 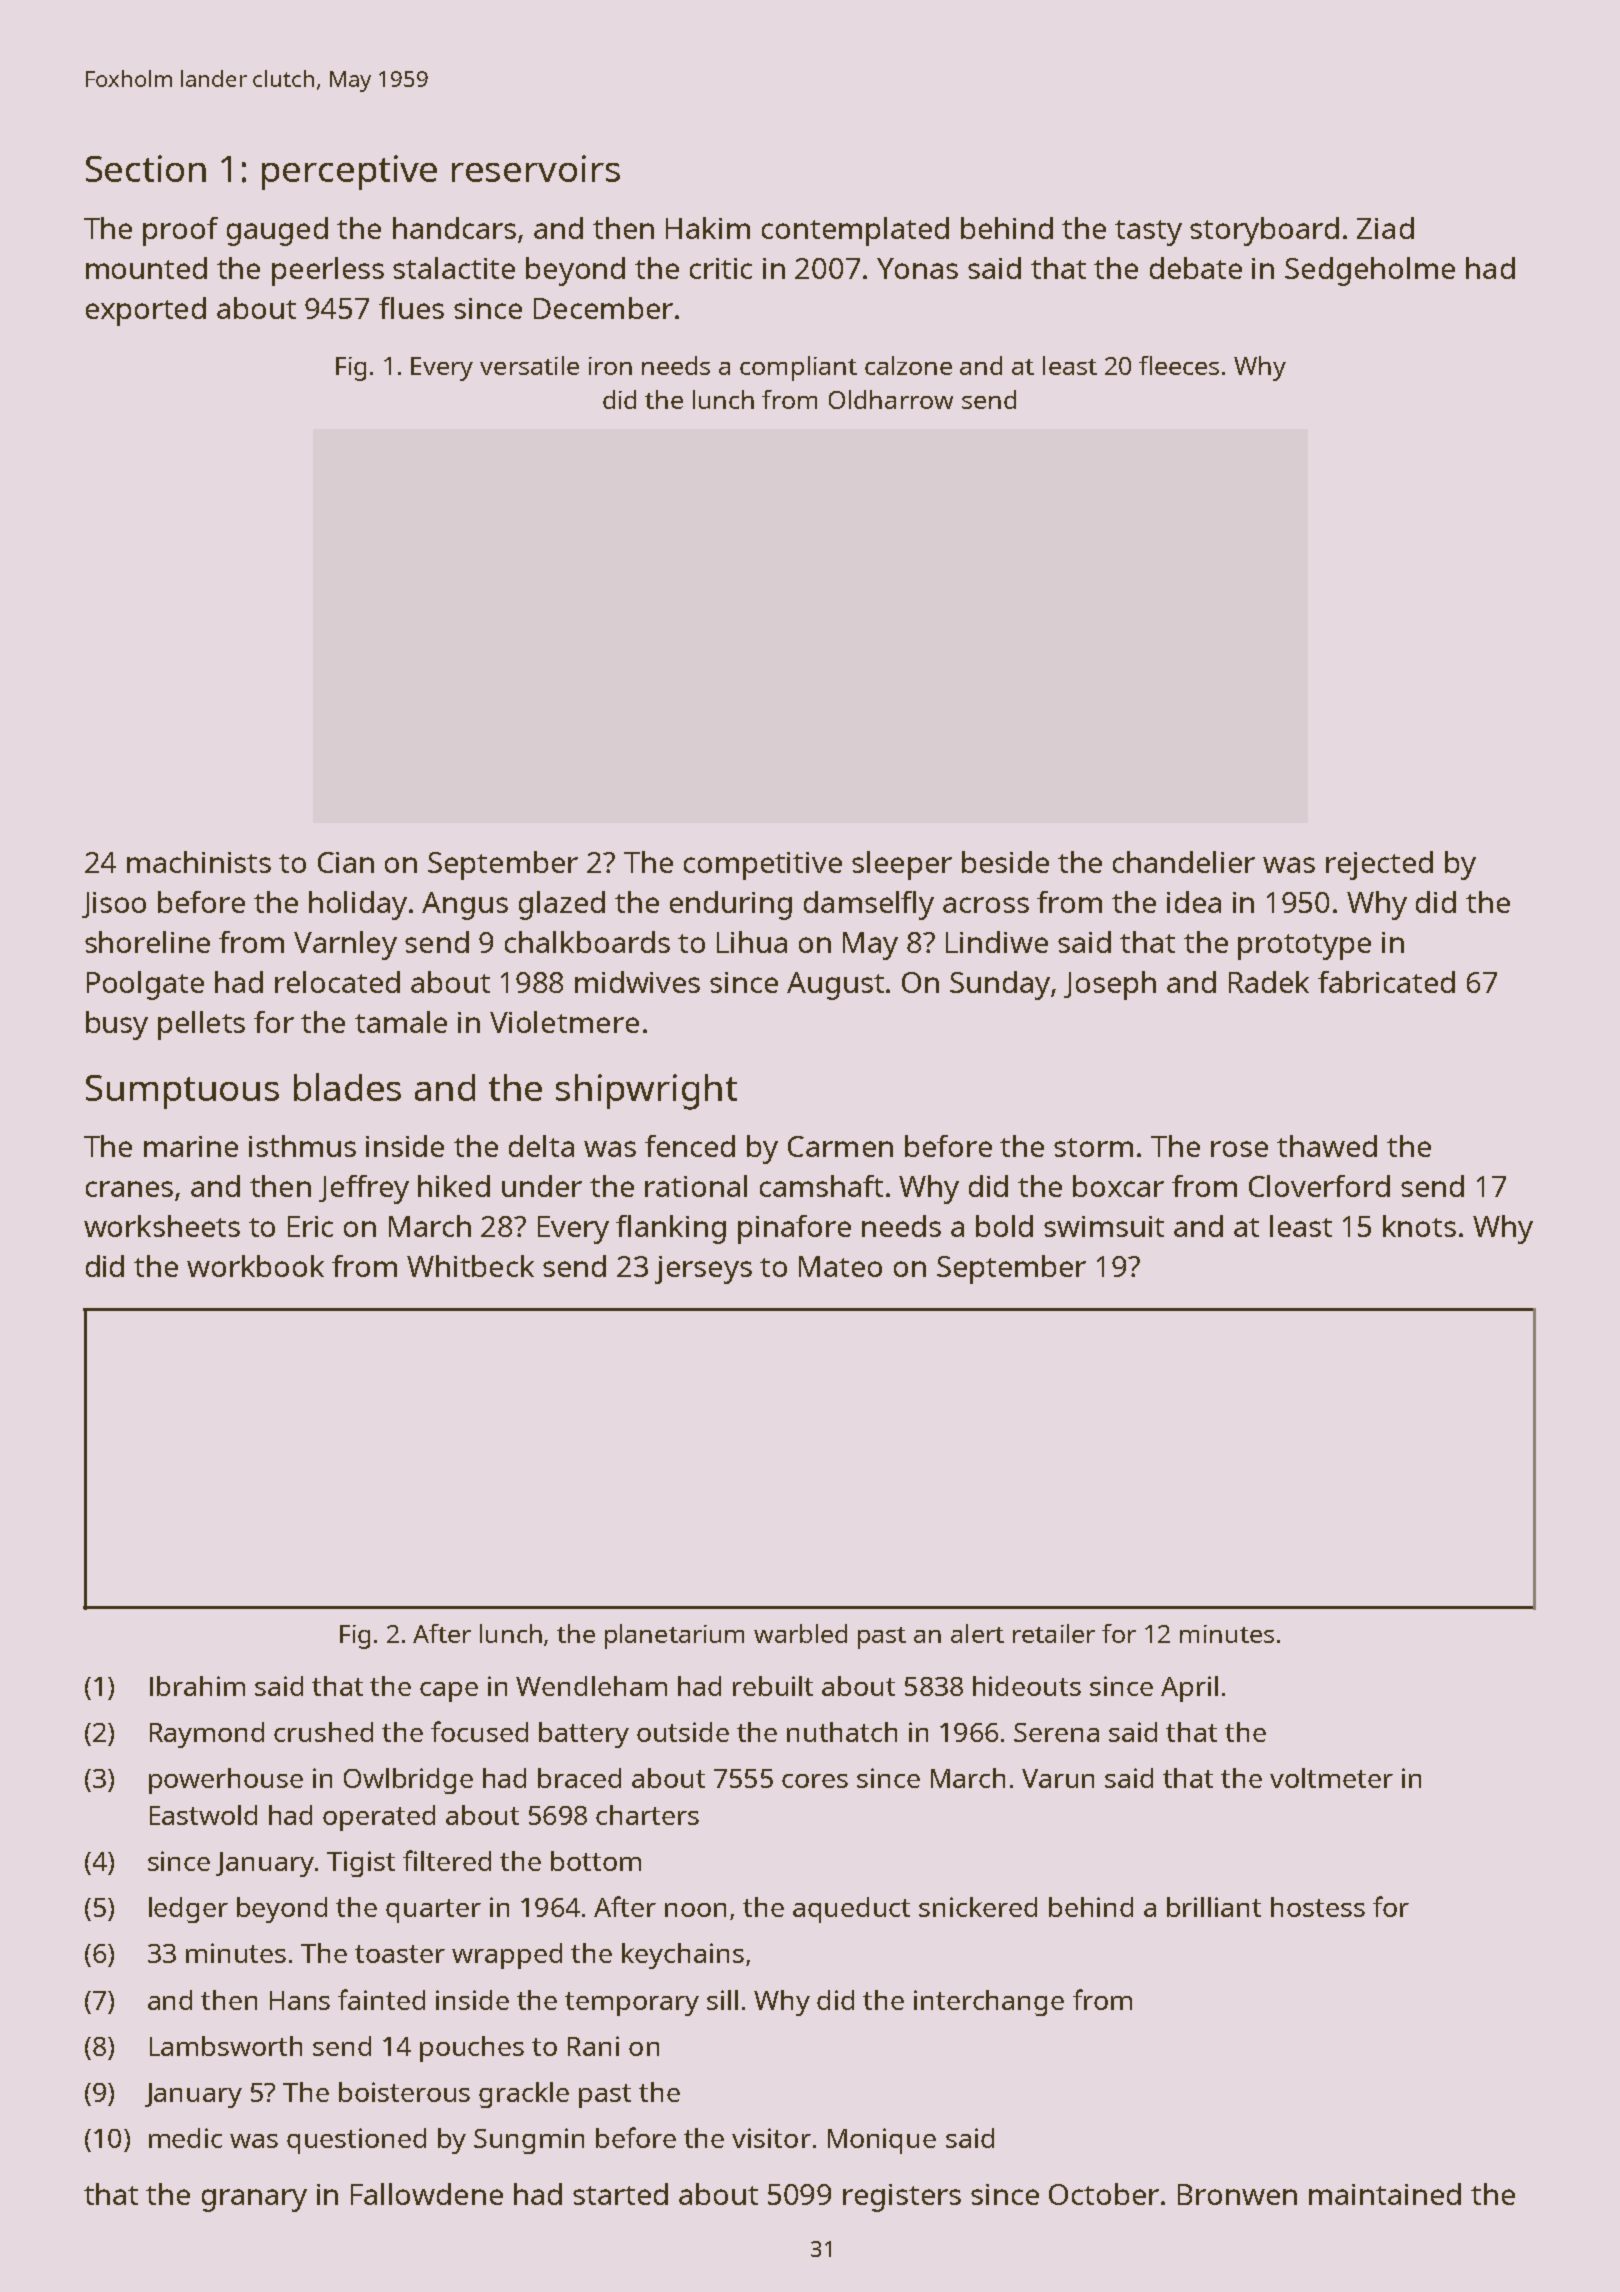 I want to click on storyboard, so click(x=1264, y=231).
